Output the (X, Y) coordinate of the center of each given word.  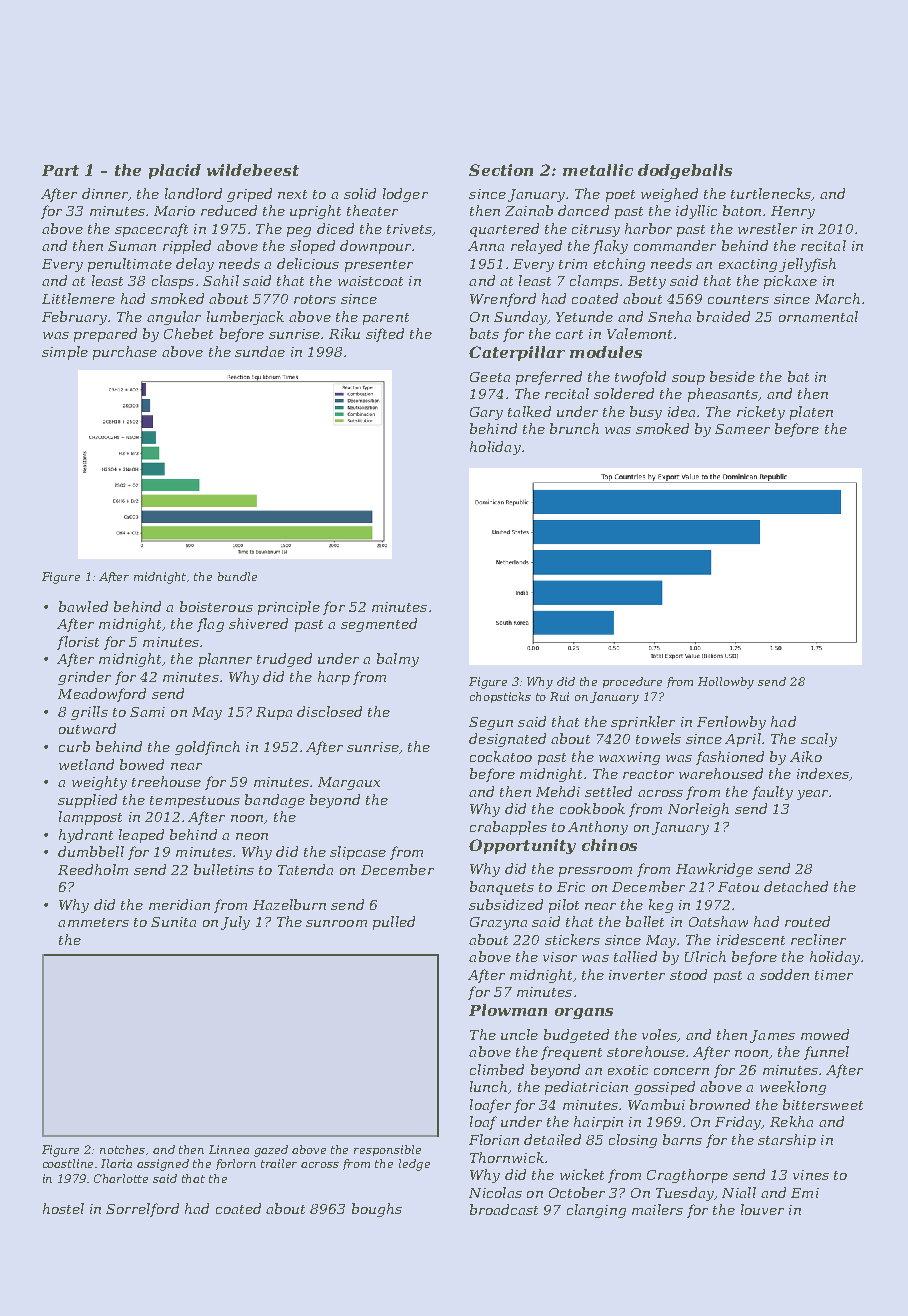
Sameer (742, 429)
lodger (405, 195)
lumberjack (245, 318)
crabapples (508, 828)
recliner (818, 939)
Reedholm (93, 869)
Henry (793, 212)
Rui (559, 696)
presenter (379, 266)
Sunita (173, 922)
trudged (284, 660)
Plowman (508, 1010)
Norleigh (698, 810)
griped (249, 195)
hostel (63, 1208)
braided (723, 316)
